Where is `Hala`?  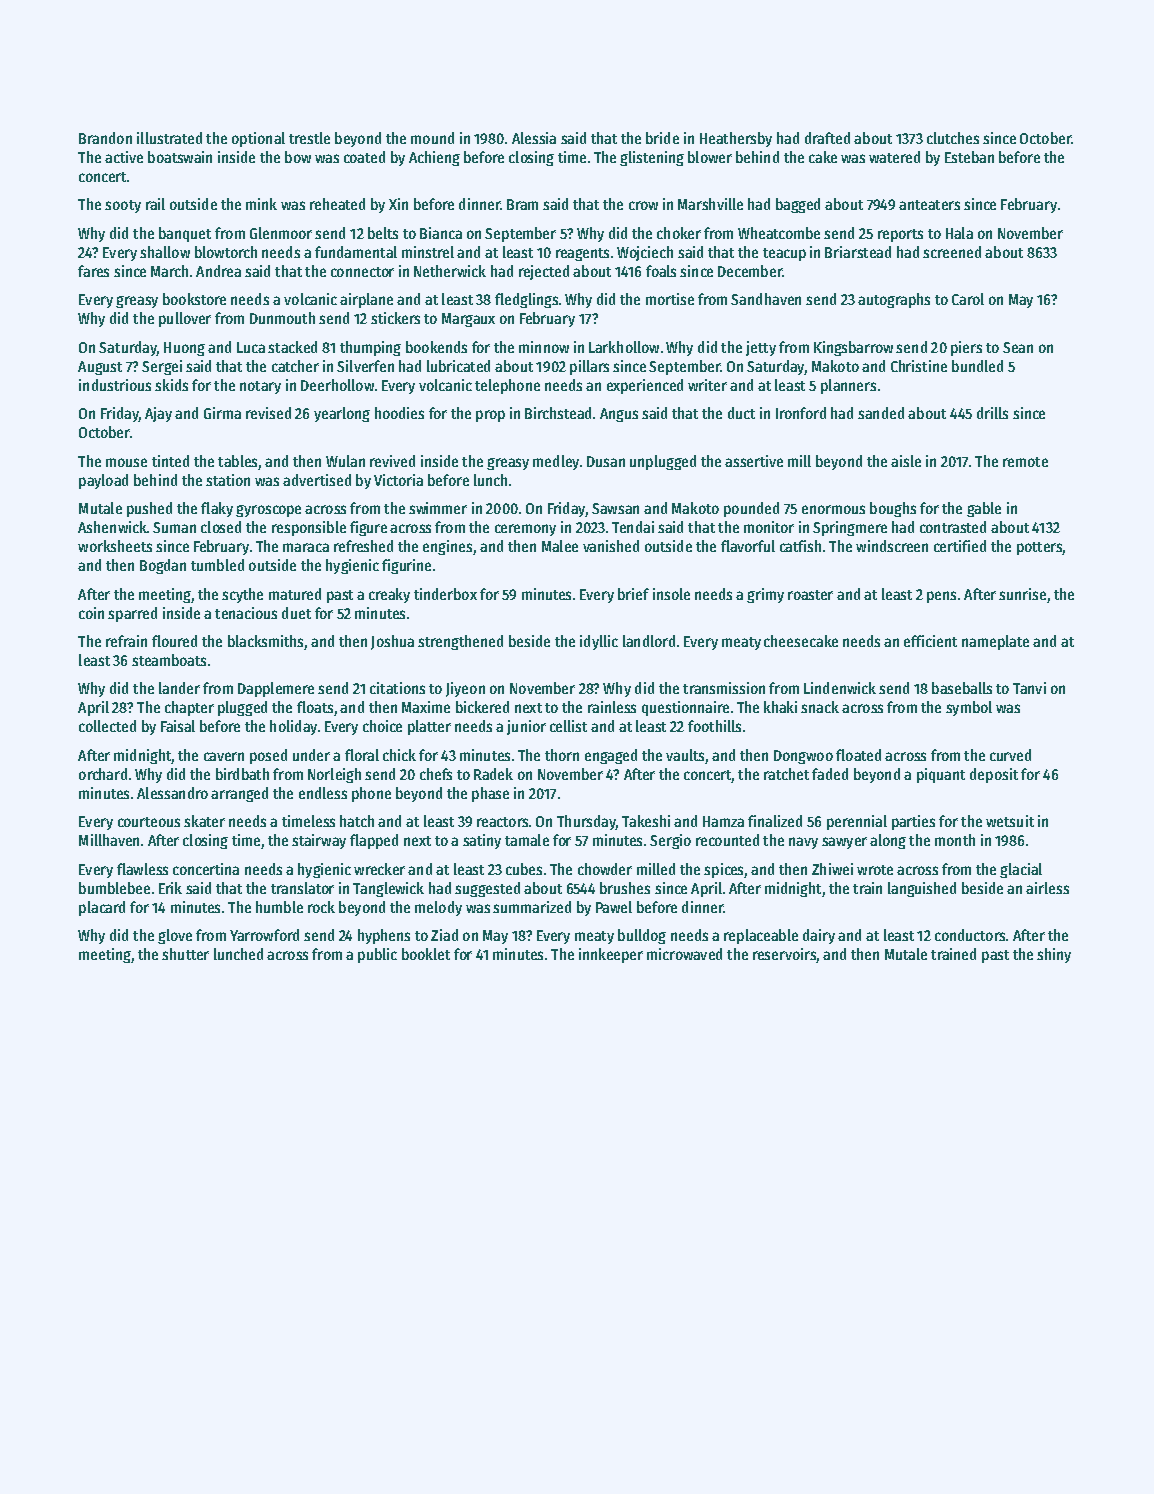
Hala is located at coordinates (959, 233).
